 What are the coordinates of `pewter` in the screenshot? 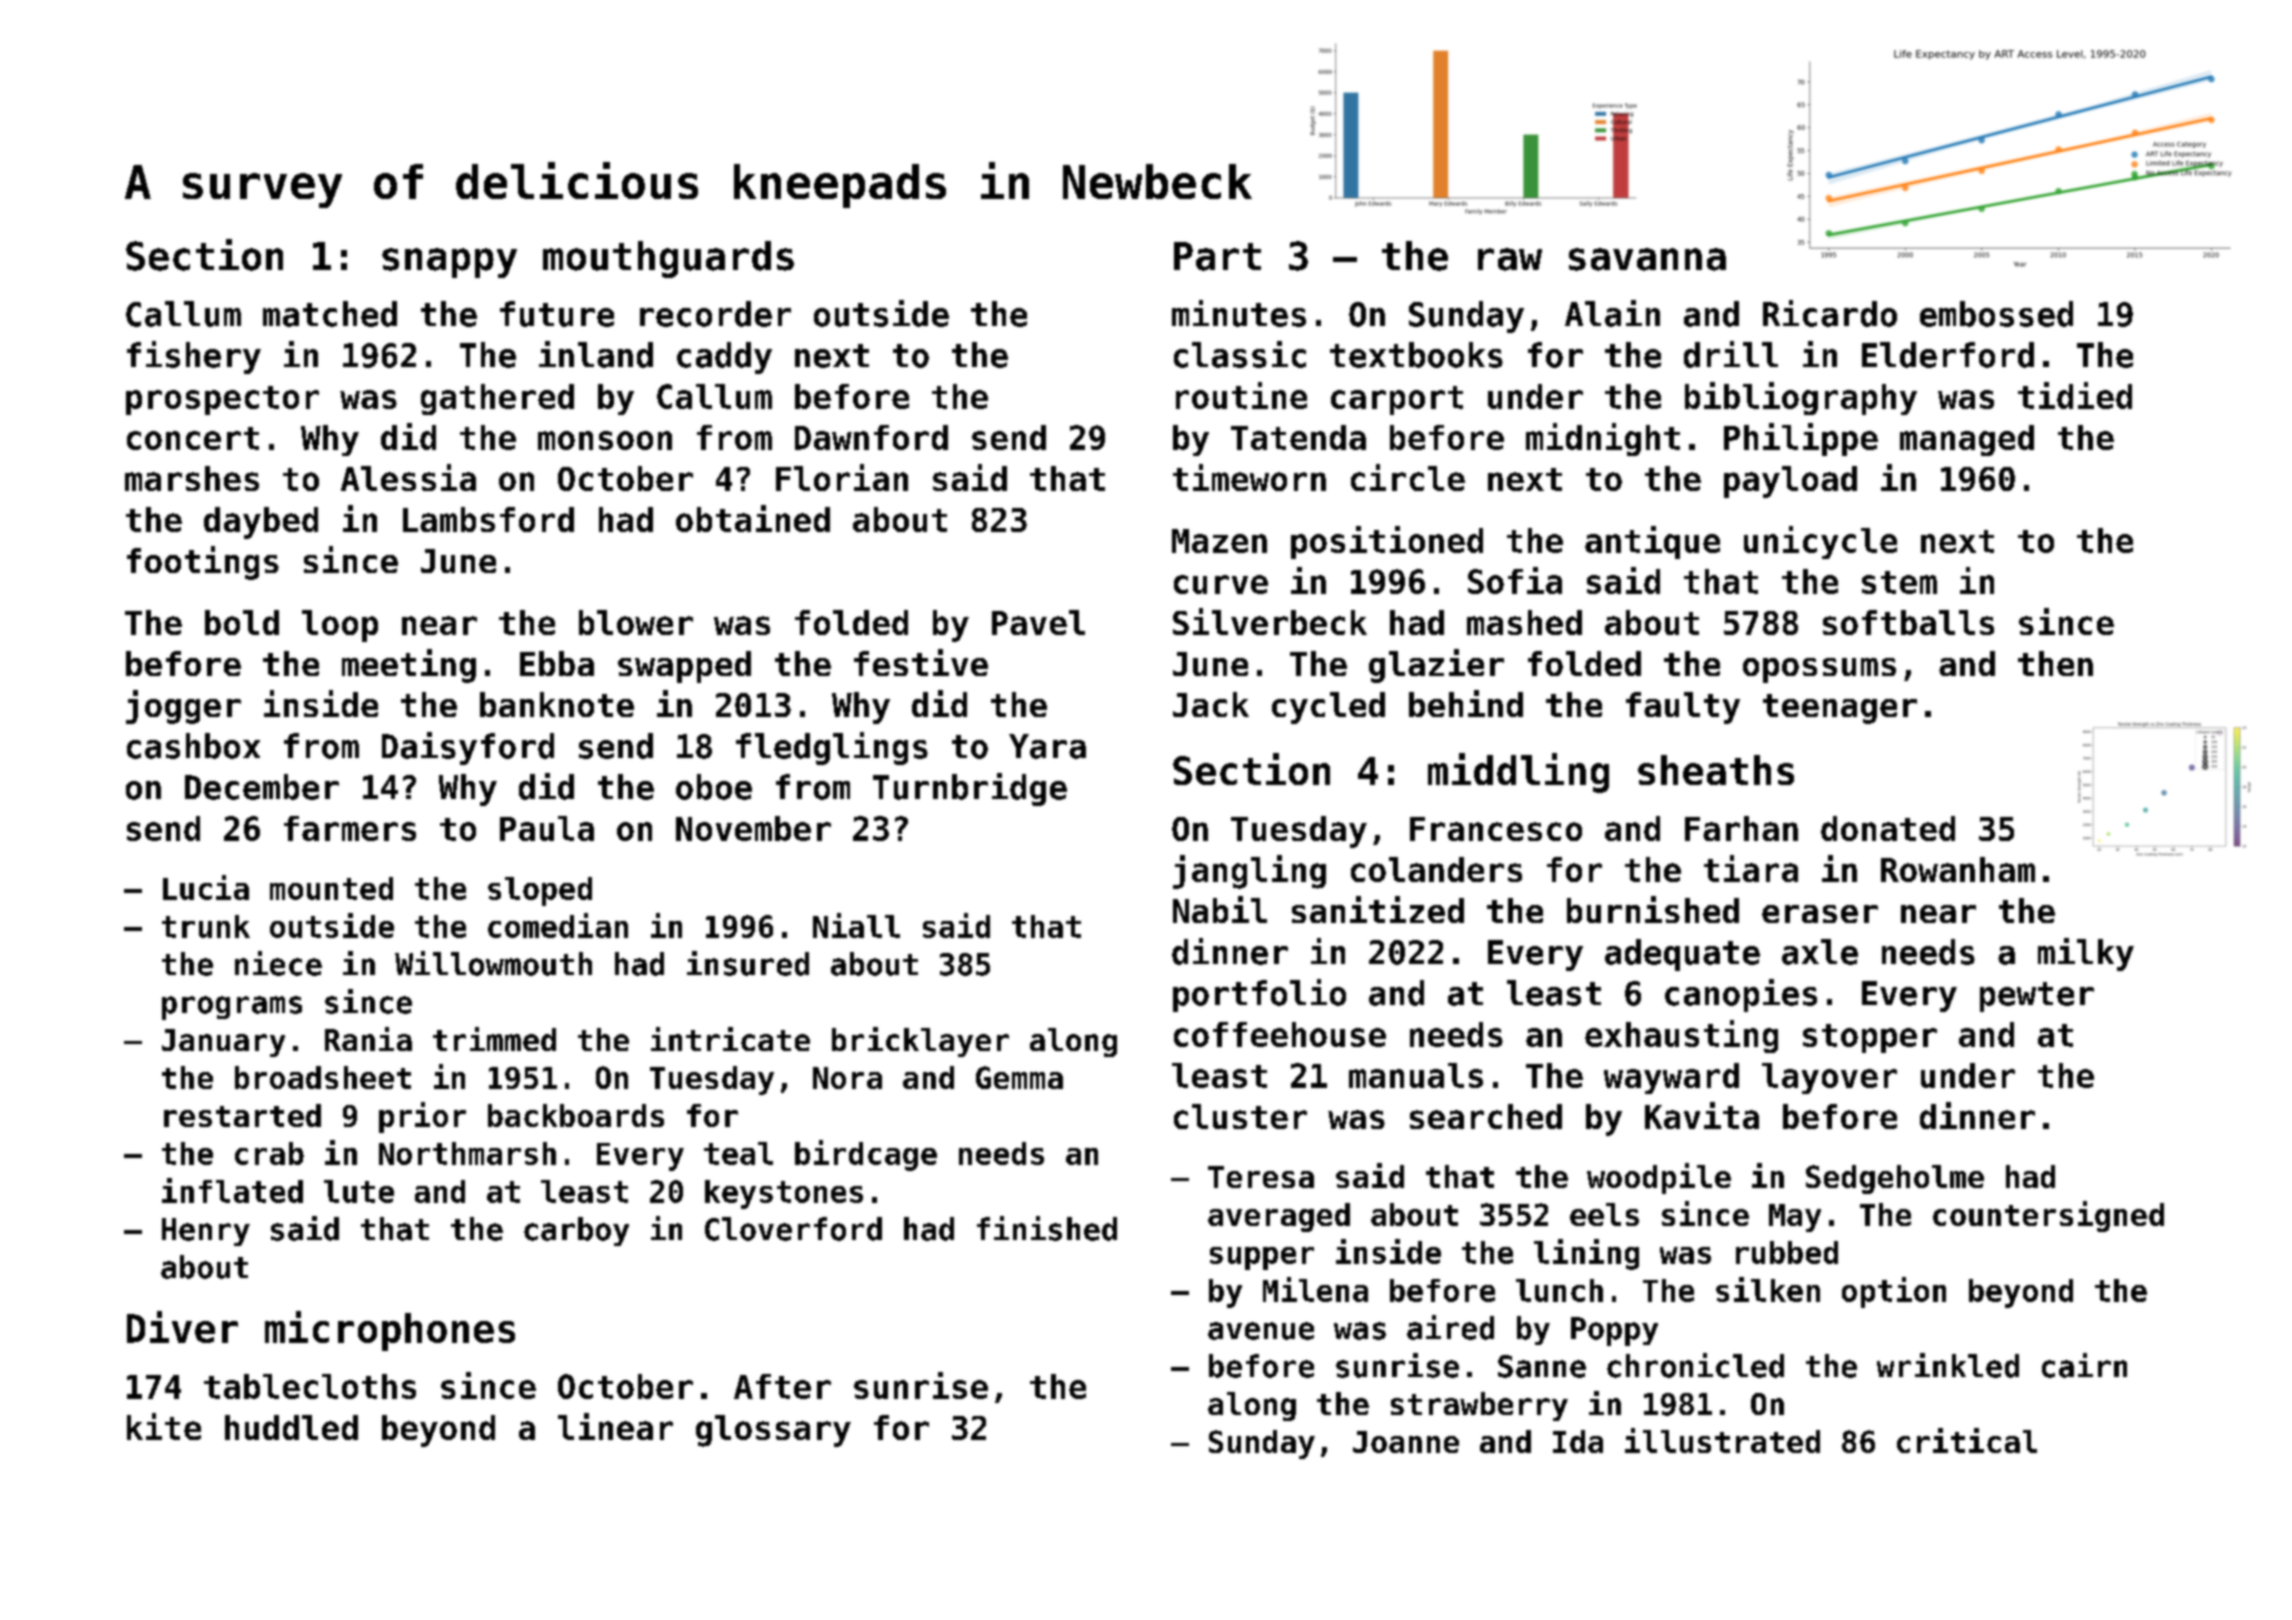 It's located at (2037, 997).
